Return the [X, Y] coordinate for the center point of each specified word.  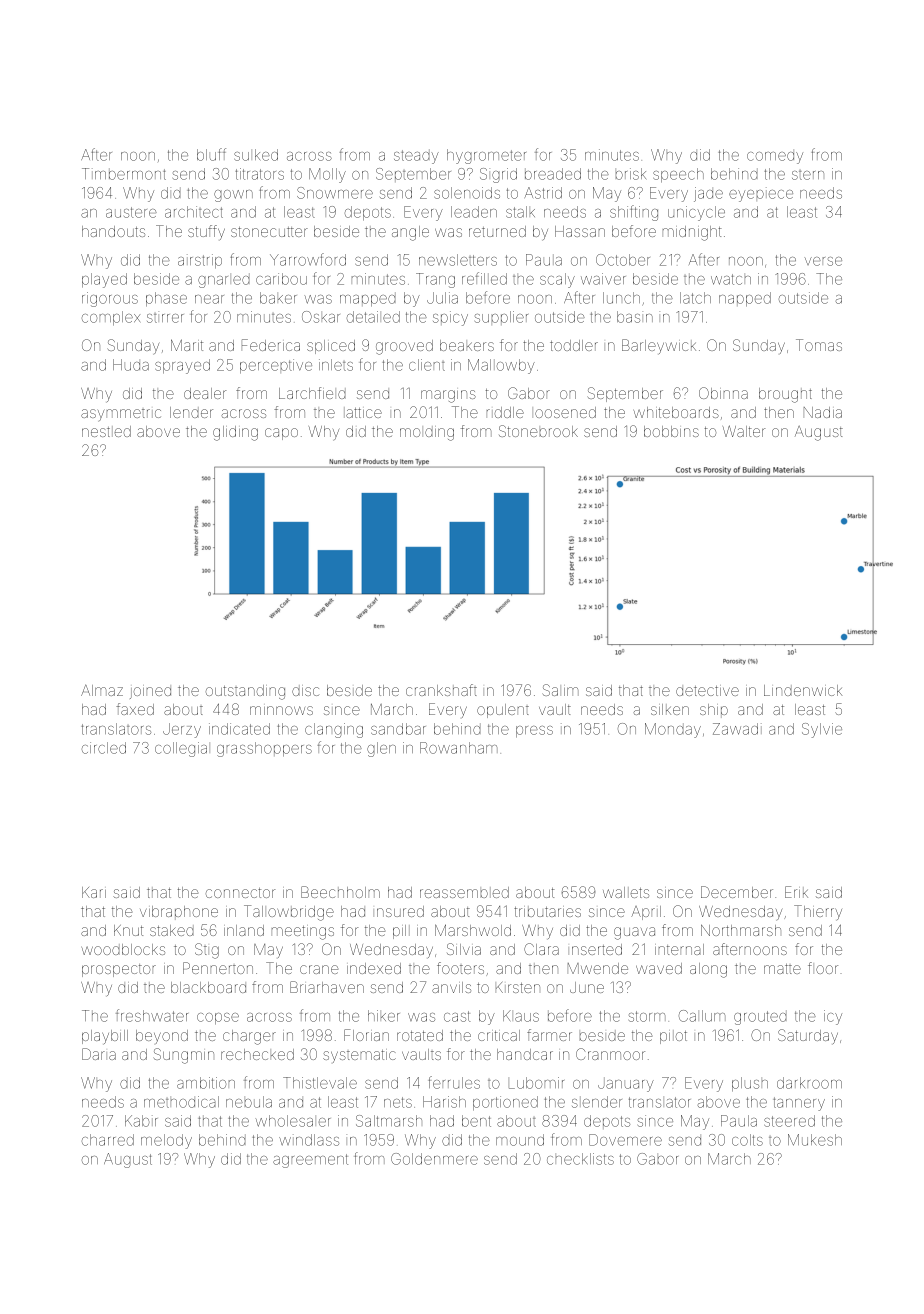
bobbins [671, 431]
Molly [327, 175]
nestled [106, 431]
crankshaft [441, 690]
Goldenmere [434, 1159]
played [104, 280]
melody [166, 1141]
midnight [692, 233]
